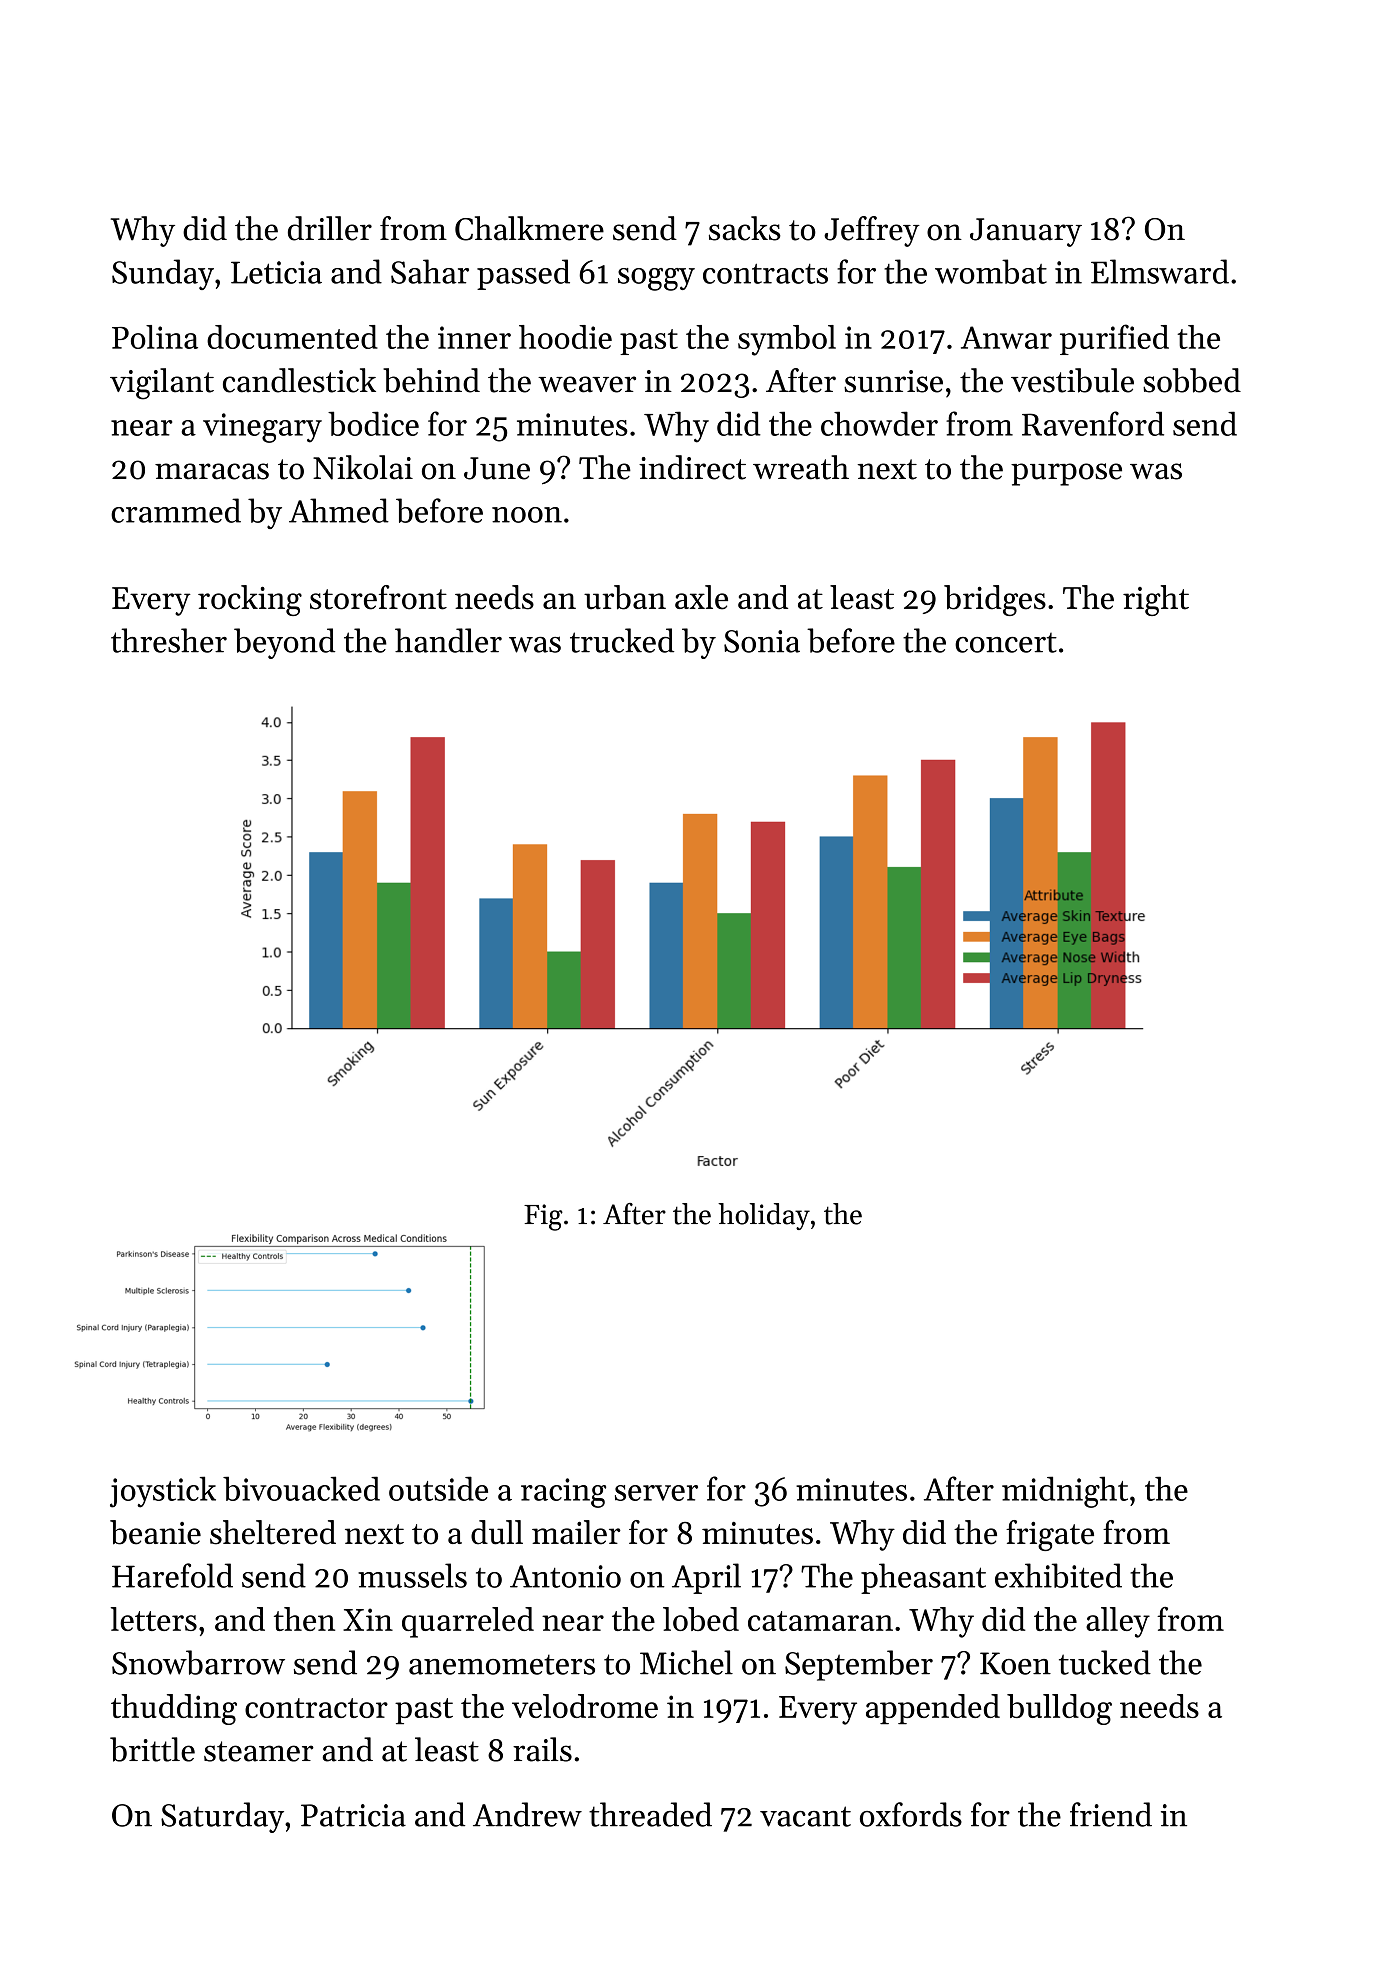 The image size is (1386, 1969). Describe the element at coordinates (991, 271) in the screenshot. I see `wombat` at that location.
